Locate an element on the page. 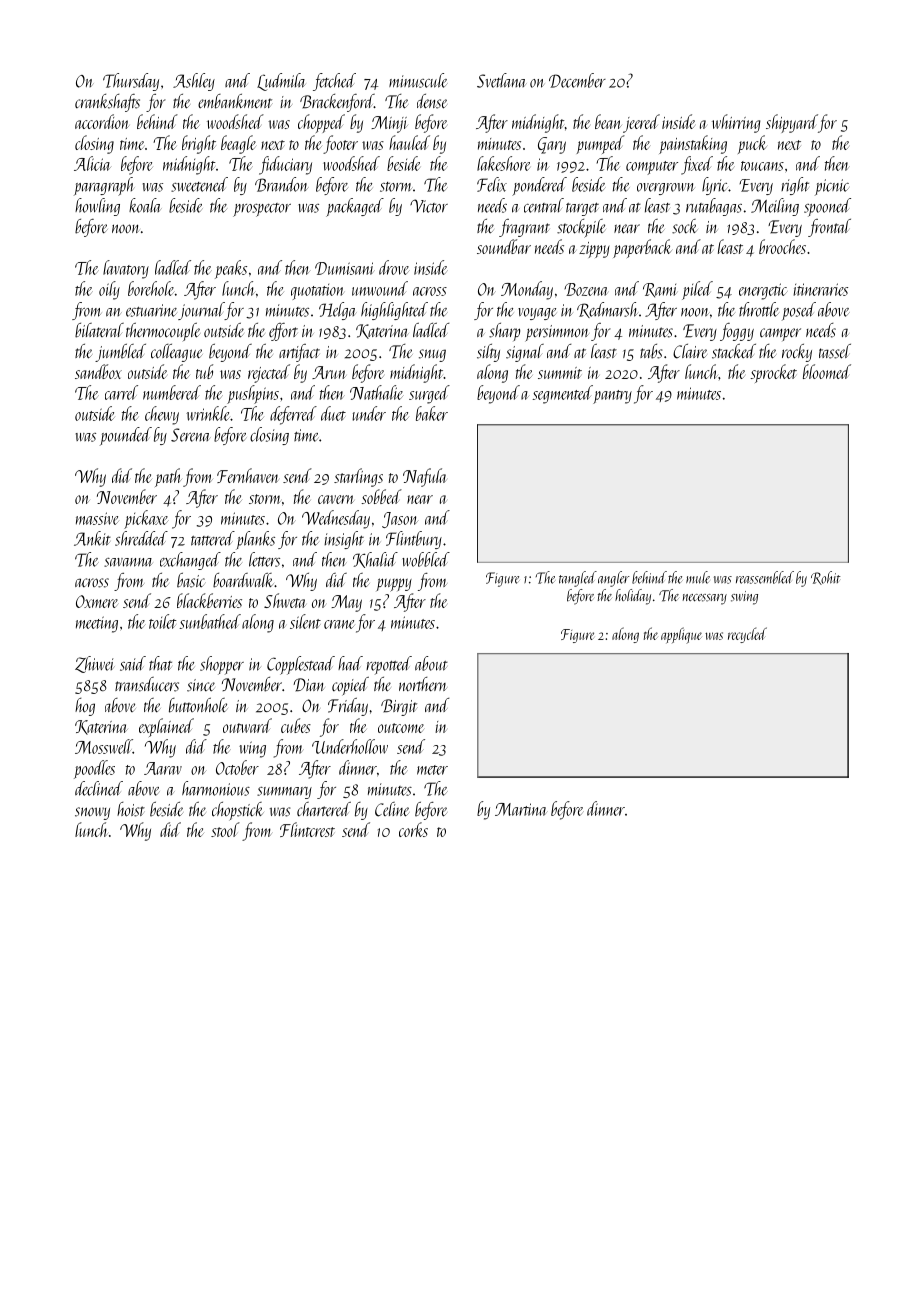  Thursday is located at coordinates (131, 82).
